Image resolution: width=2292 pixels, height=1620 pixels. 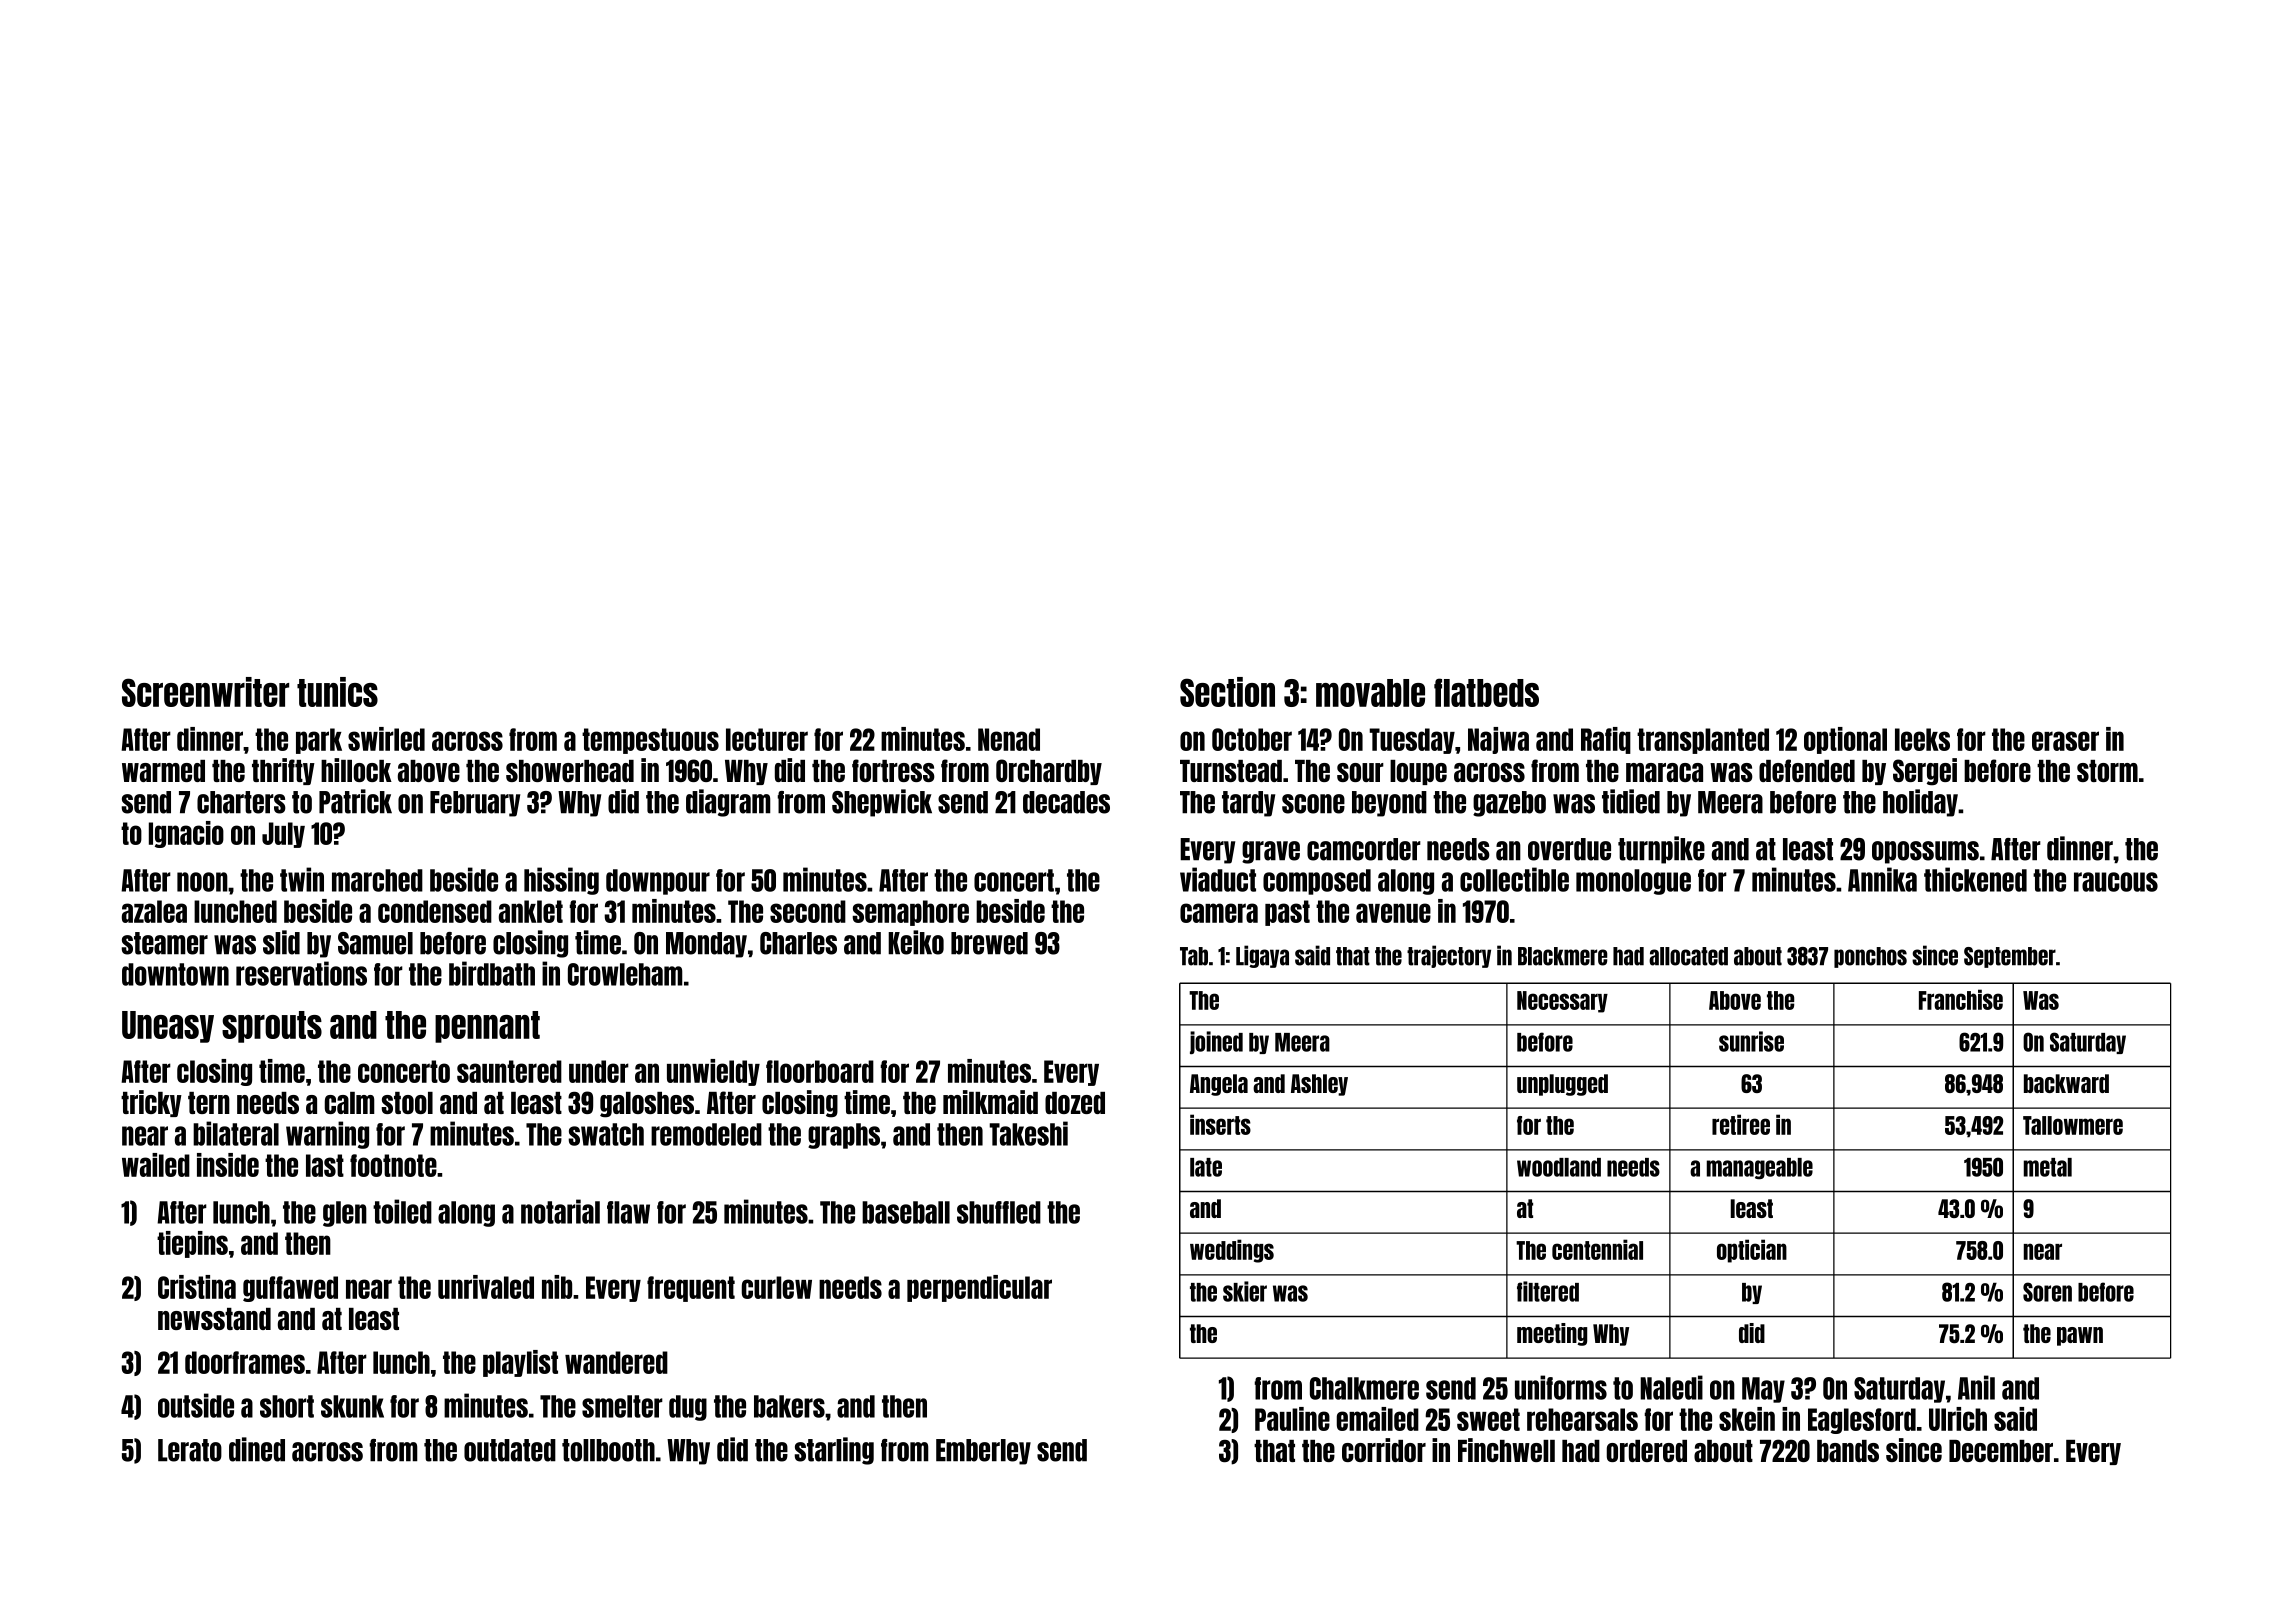 What do you see at coordinates (1661, 850) in the image?
I see `turnpike` at bounding box center [1661, 850].
